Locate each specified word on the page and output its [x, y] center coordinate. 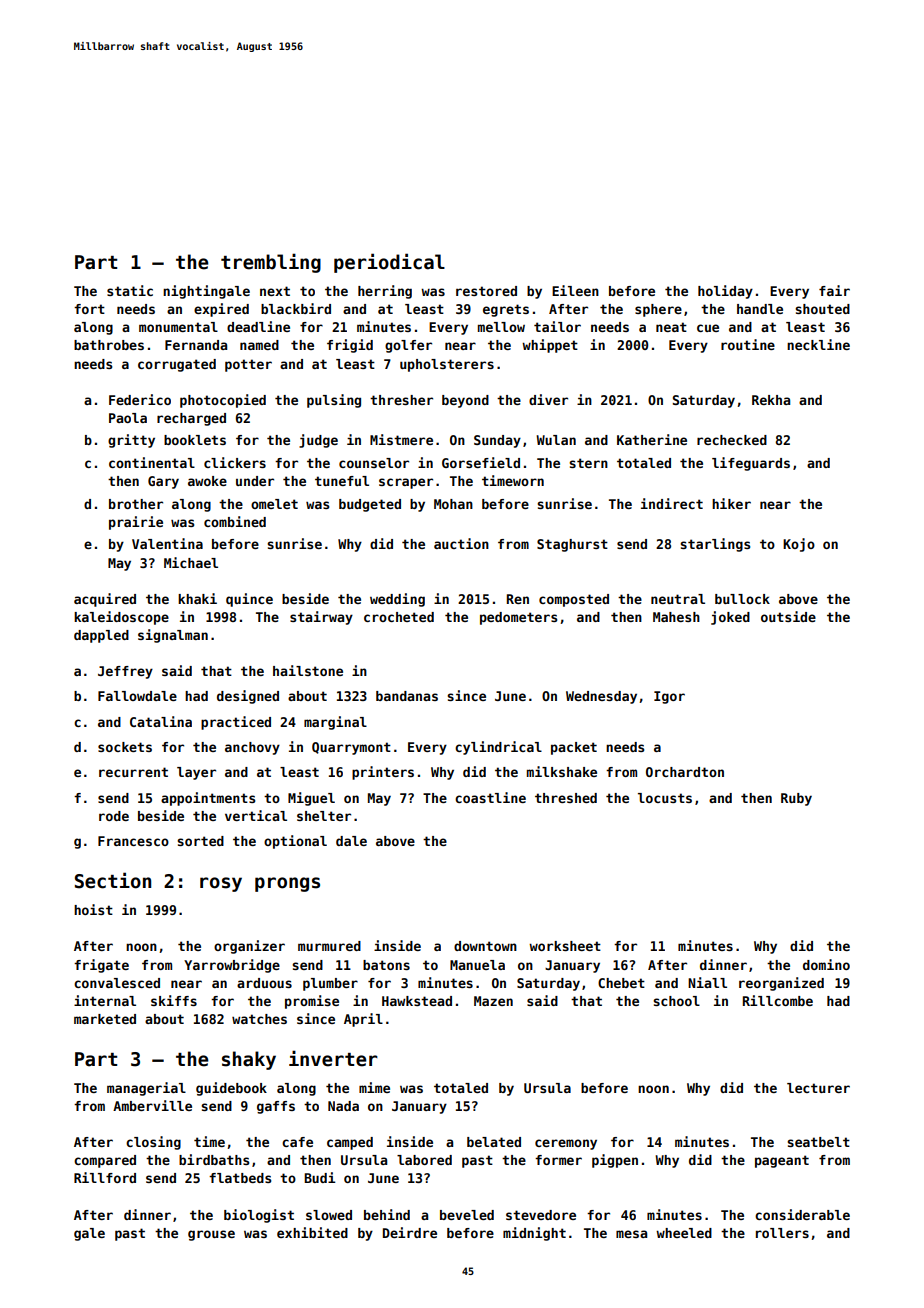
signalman [173, 636]
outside [788, 616]
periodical [389, 263]
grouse [211, 1235]
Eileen [575, 290]
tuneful [342, 481]
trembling [271, 263]
